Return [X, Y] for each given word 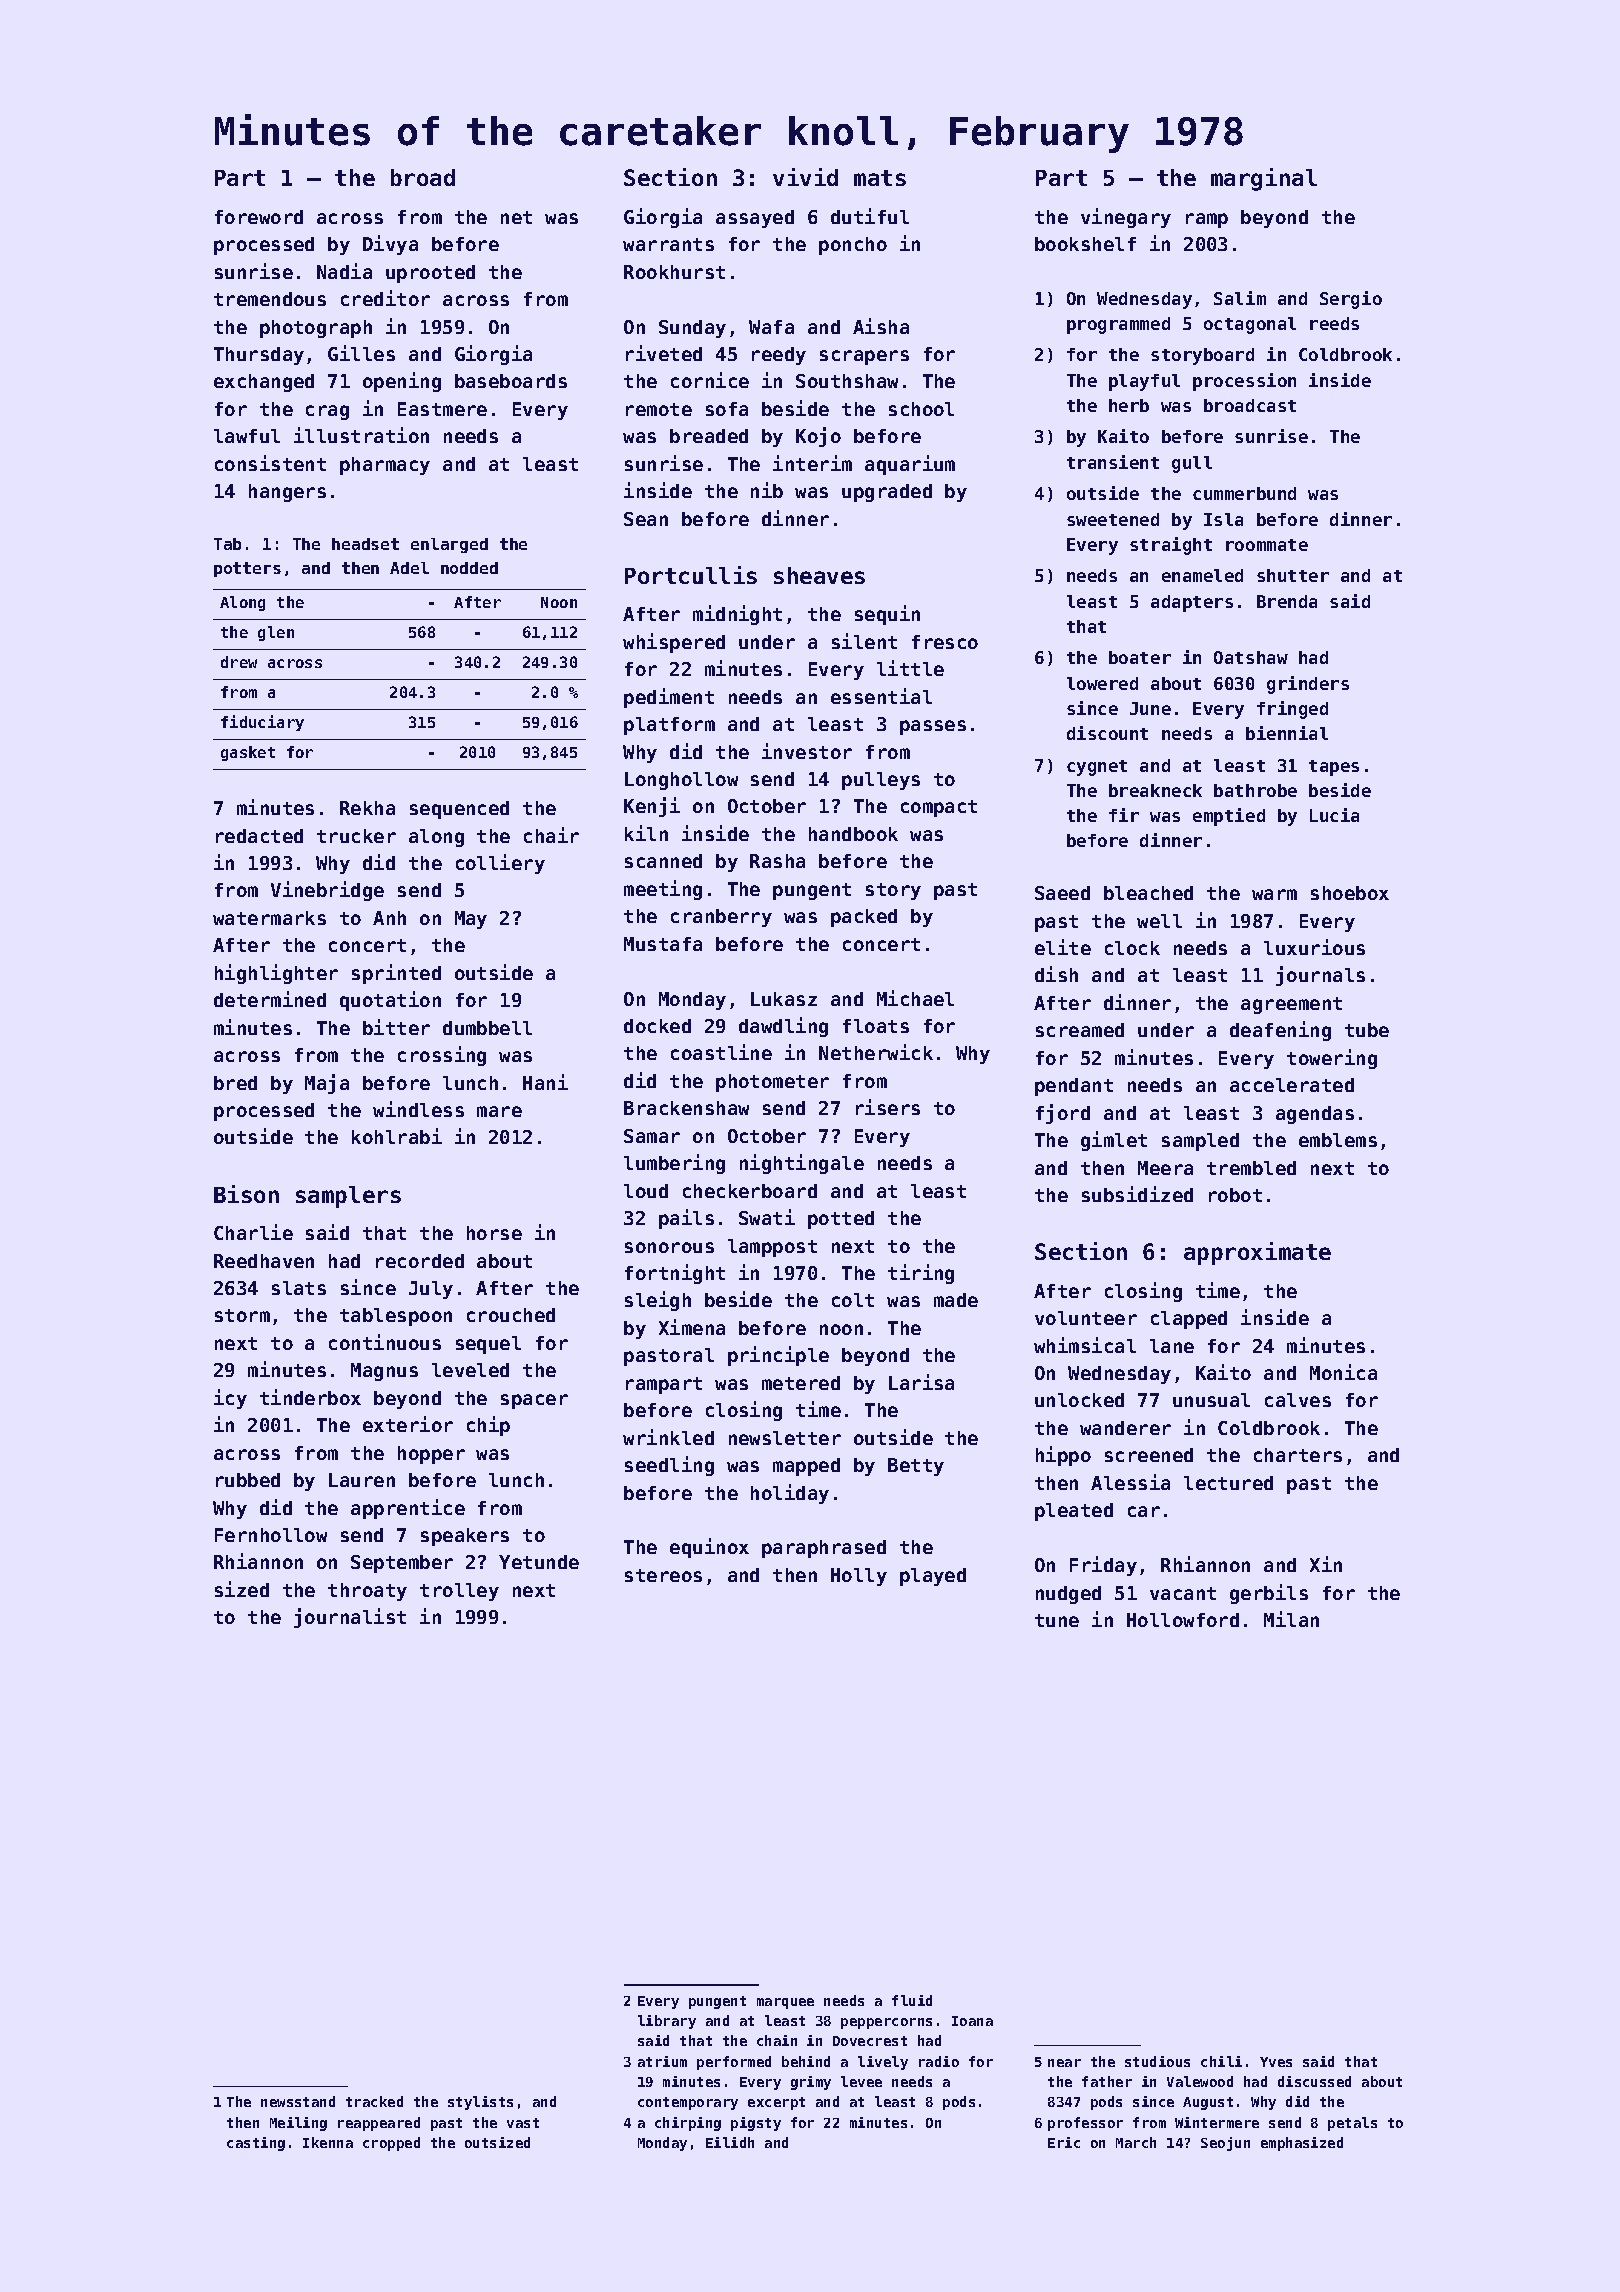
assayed [755, 219]
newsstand [298, 2101]
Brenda [1287, 601]
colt [853, 1300]
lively [883, 2063]
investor [807, 751]
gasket [248, 753]
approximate [1257, 1253]
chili [1221, 2061]
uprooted [430, 274]
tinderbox [310, 1397]
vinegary [1126, 218]
